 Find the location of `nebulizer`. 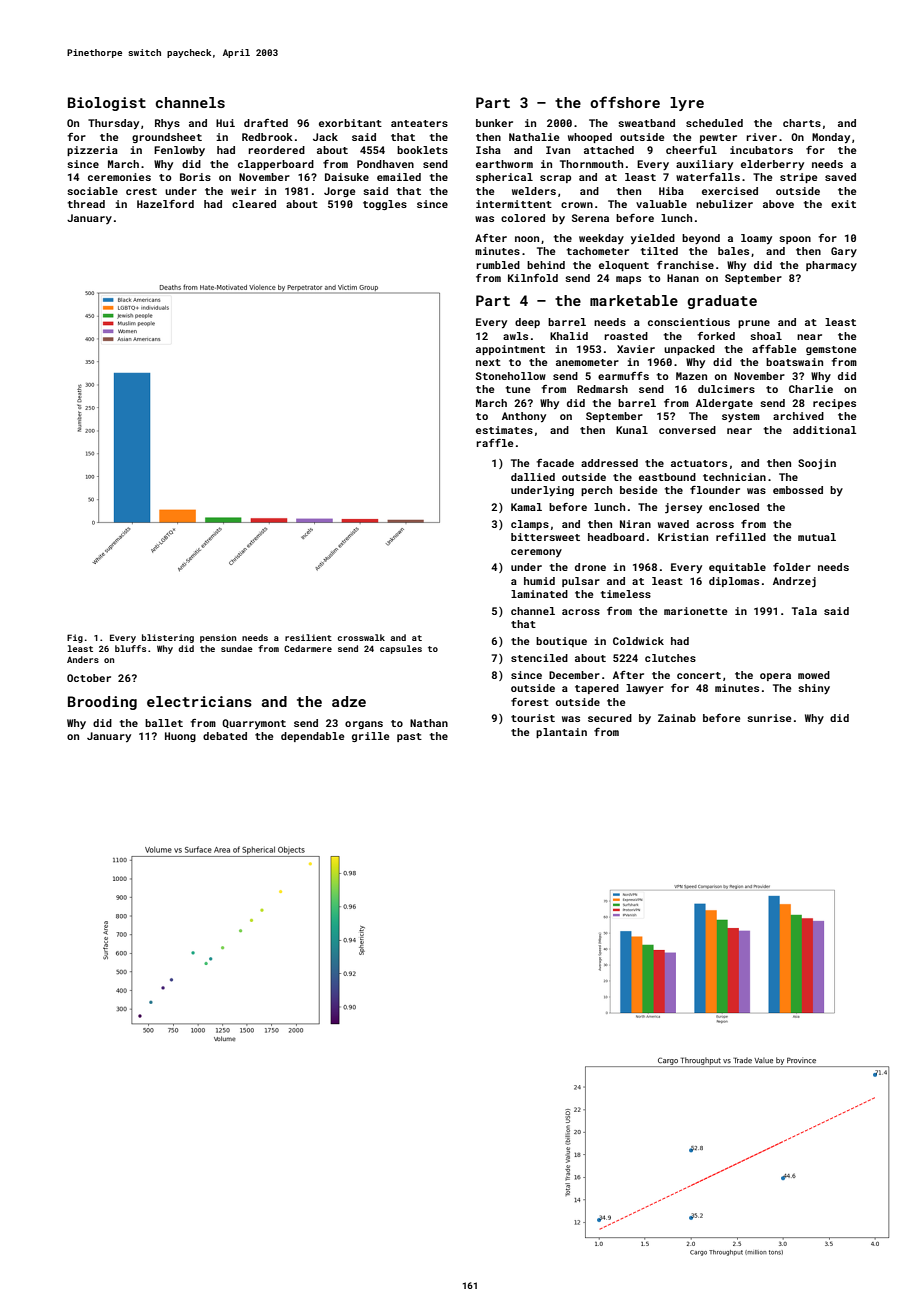

nebulizer is located at coordinates (724, 204).
